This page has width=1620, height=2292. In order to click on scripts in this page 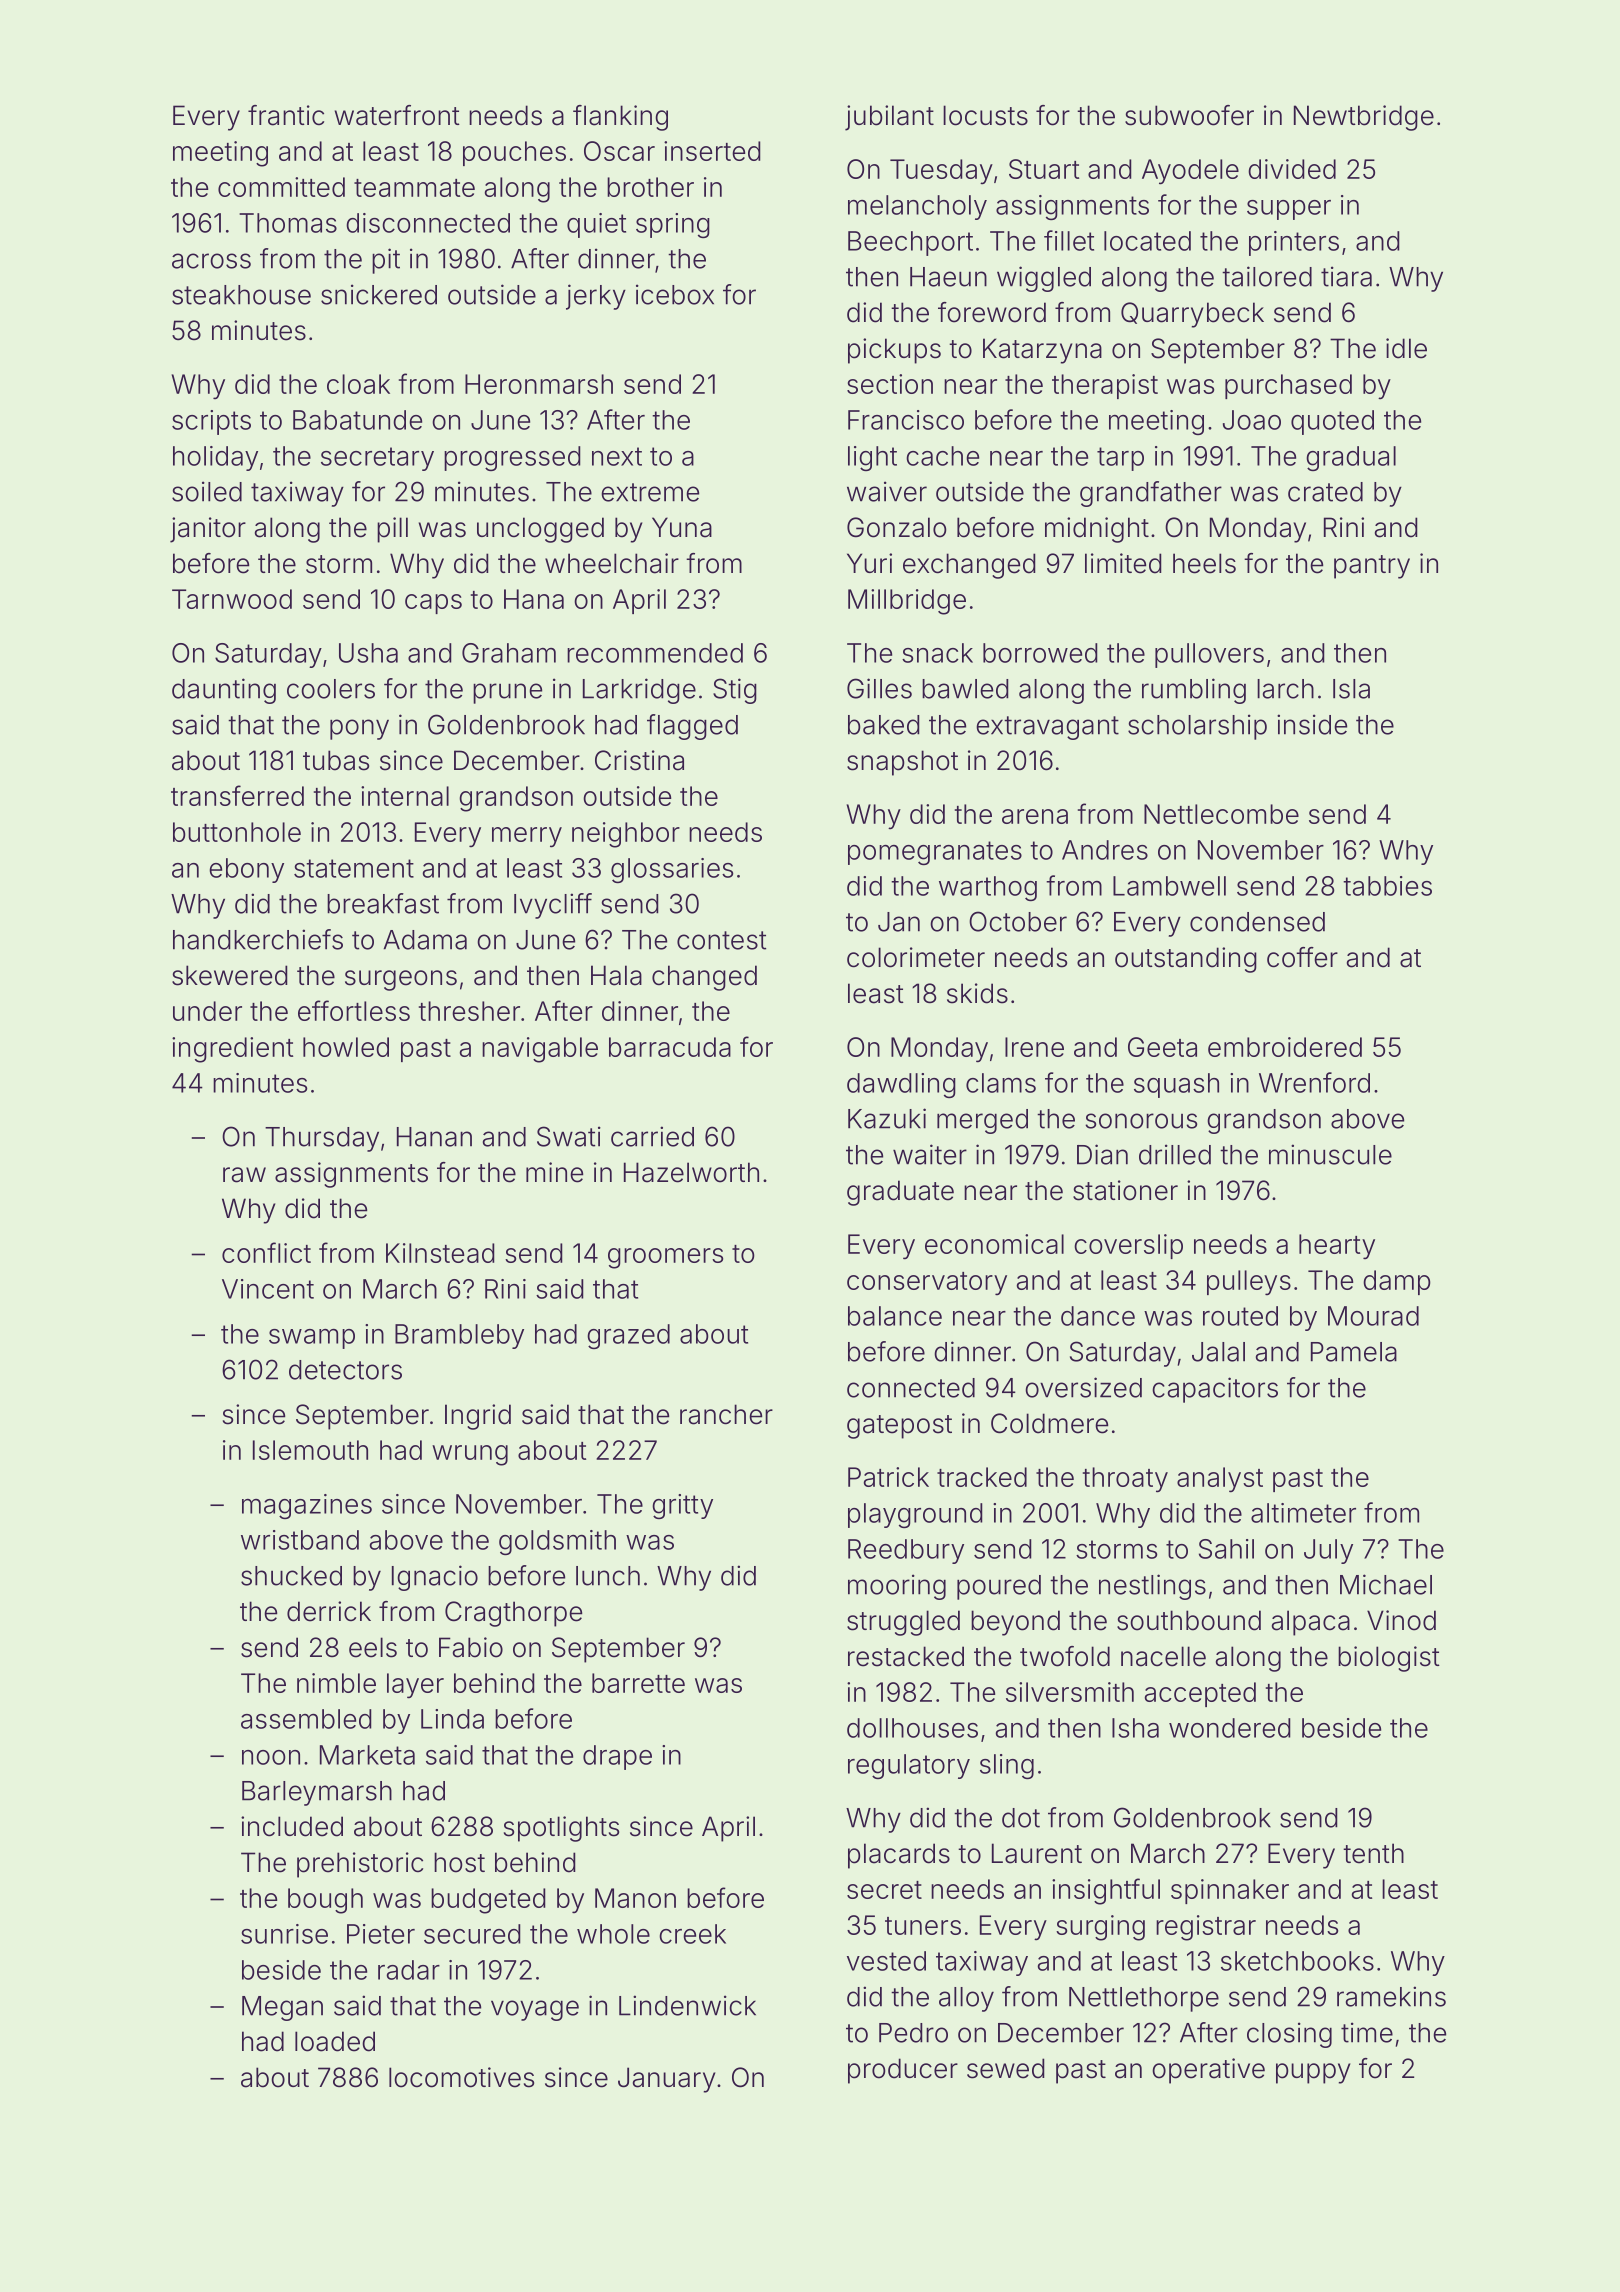, I will do `click(211, 422)`.
